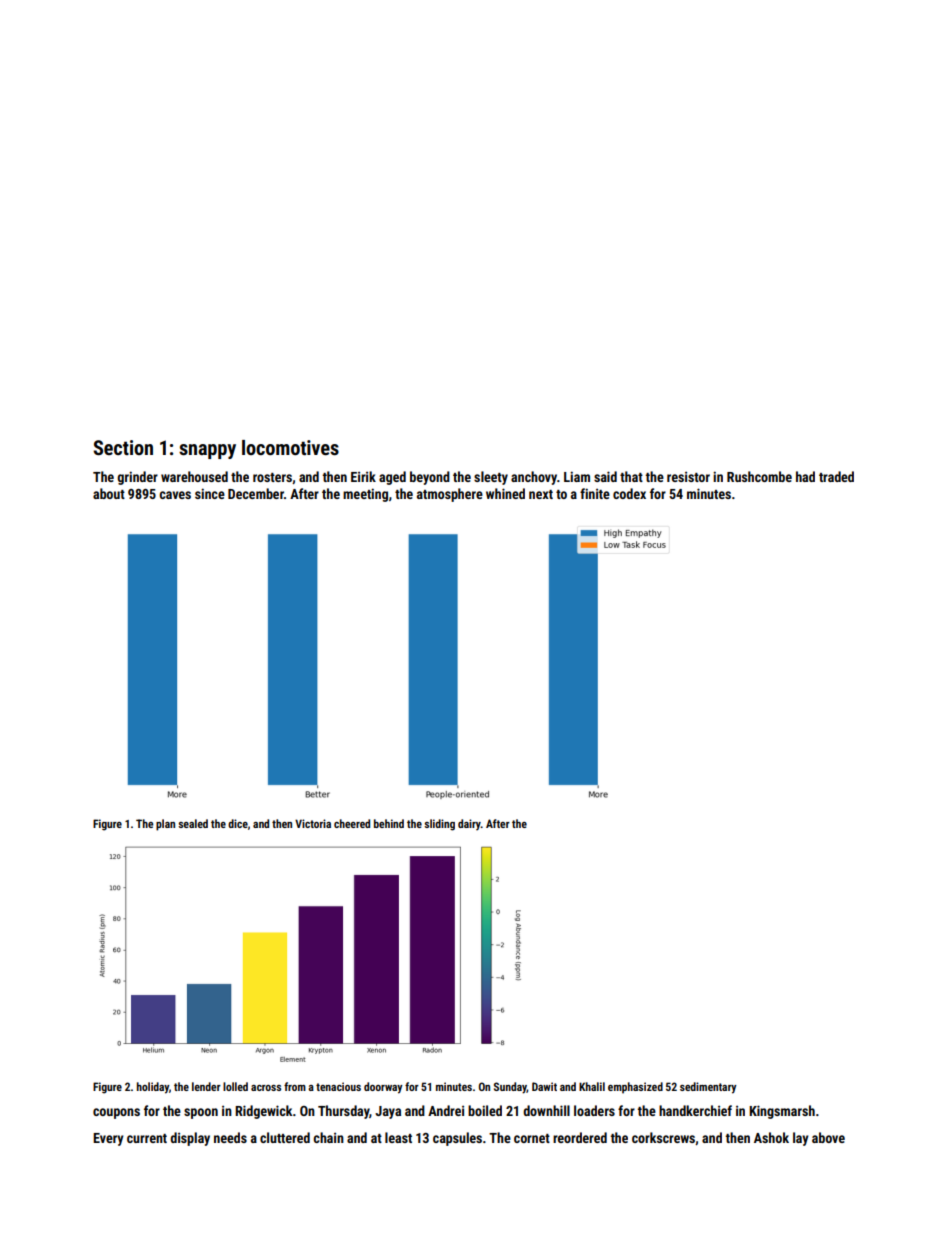  Describe the element at coordinates (629, 493) in the document. I see `codex` at that location.
